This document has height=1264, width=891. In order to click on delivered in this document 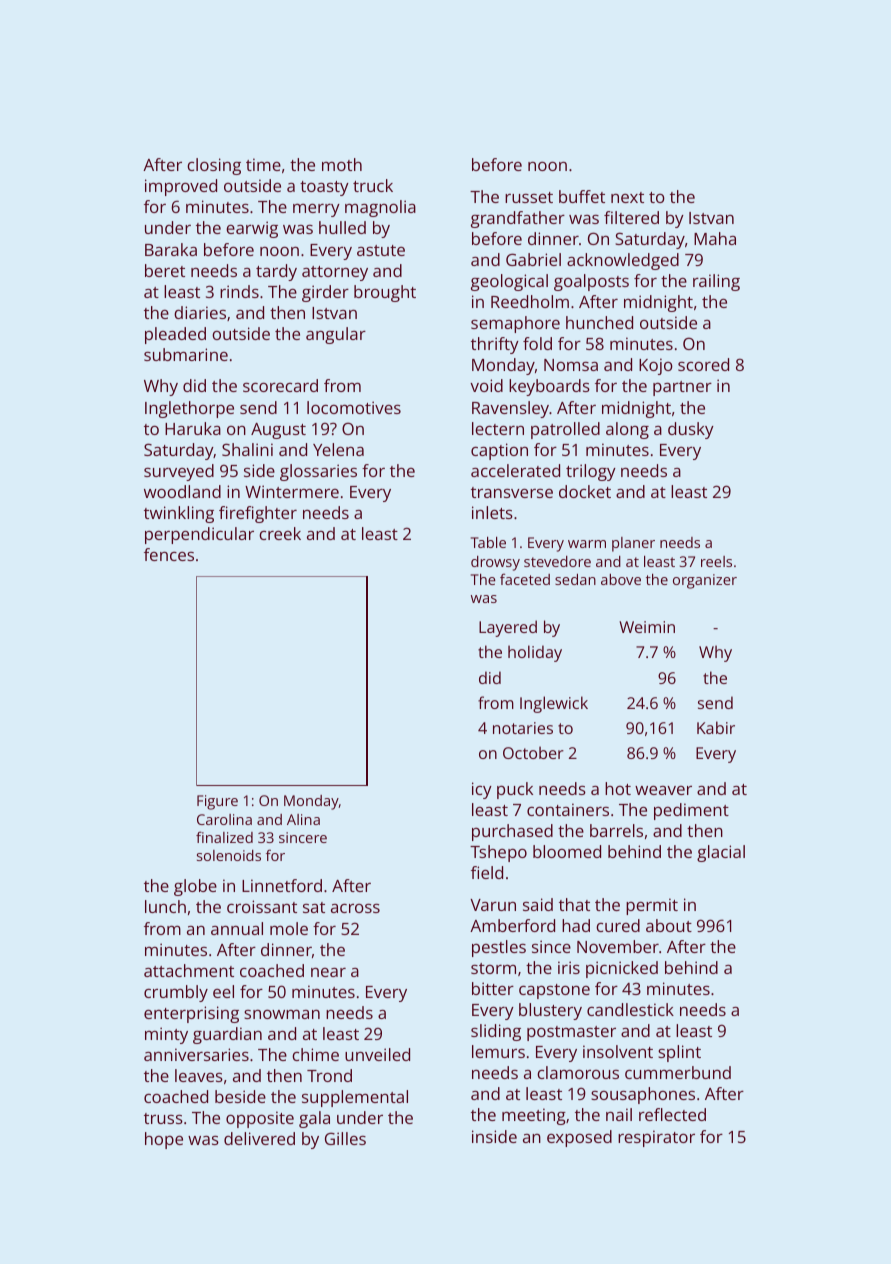, I will do `click(259, 1138)`.
